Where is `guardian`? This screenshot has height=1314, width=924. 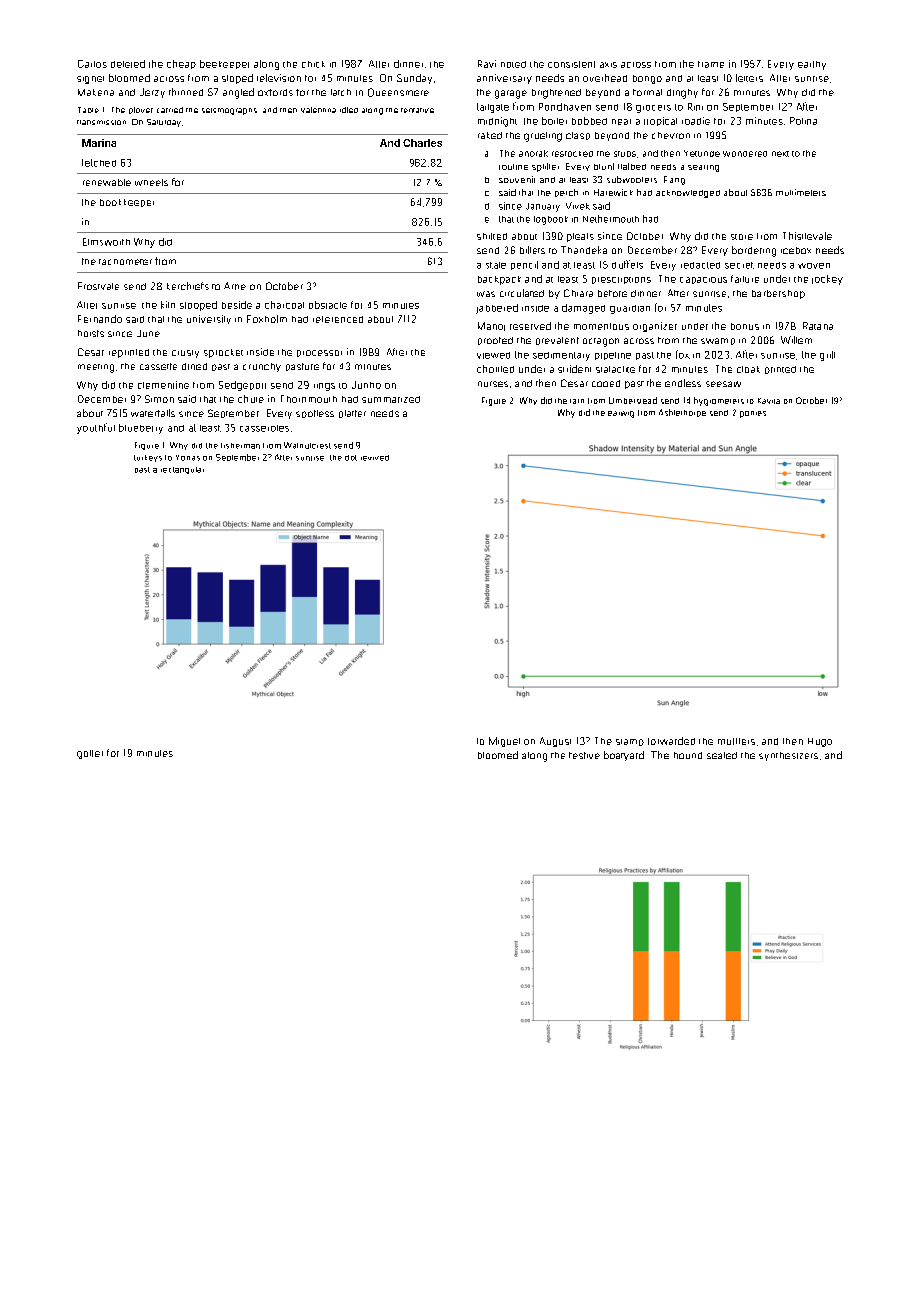
guardian is located at coordinates (630, 309).
